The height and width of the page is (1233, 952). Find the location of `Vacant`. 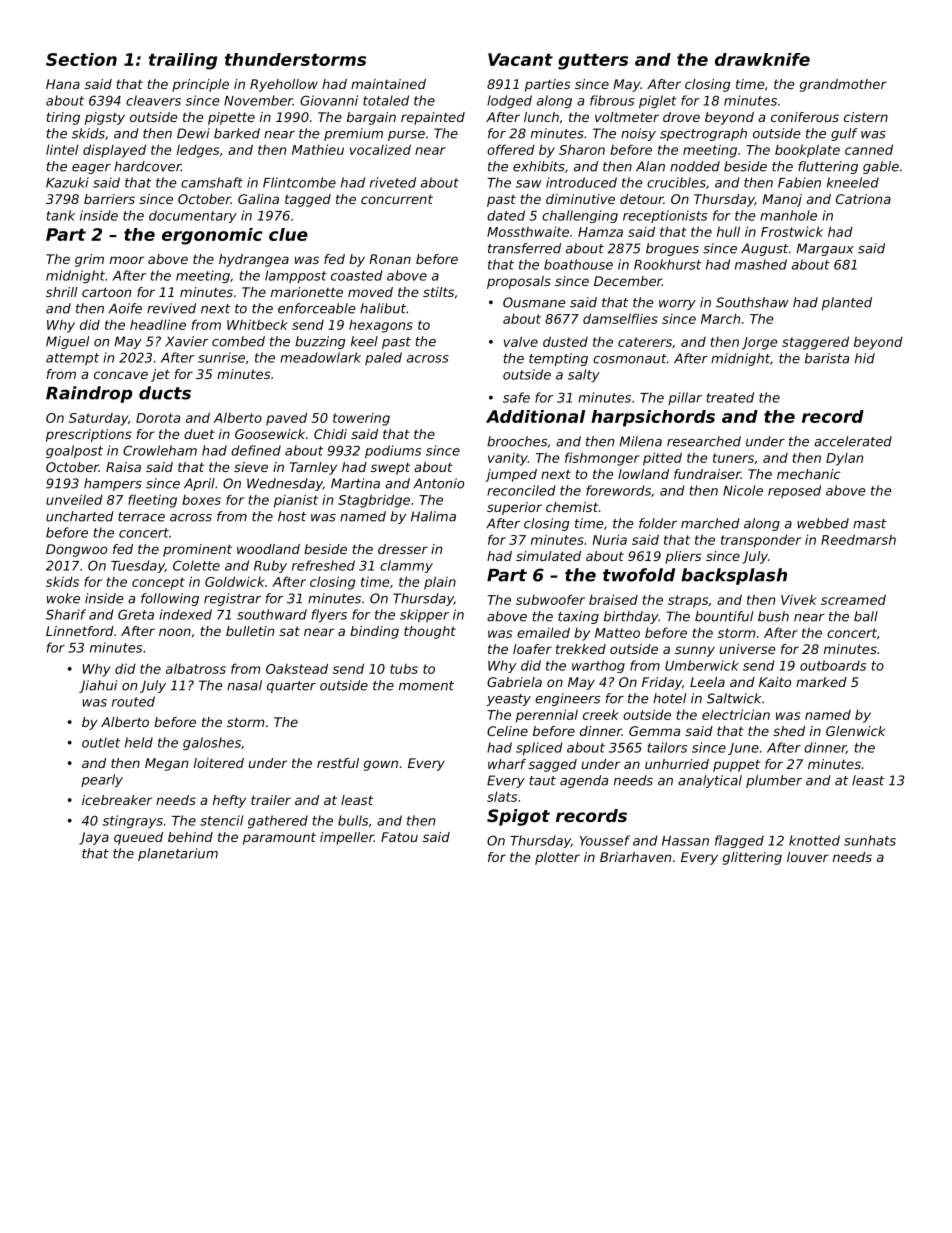

Vacant is located at coordinates (520, 59).
